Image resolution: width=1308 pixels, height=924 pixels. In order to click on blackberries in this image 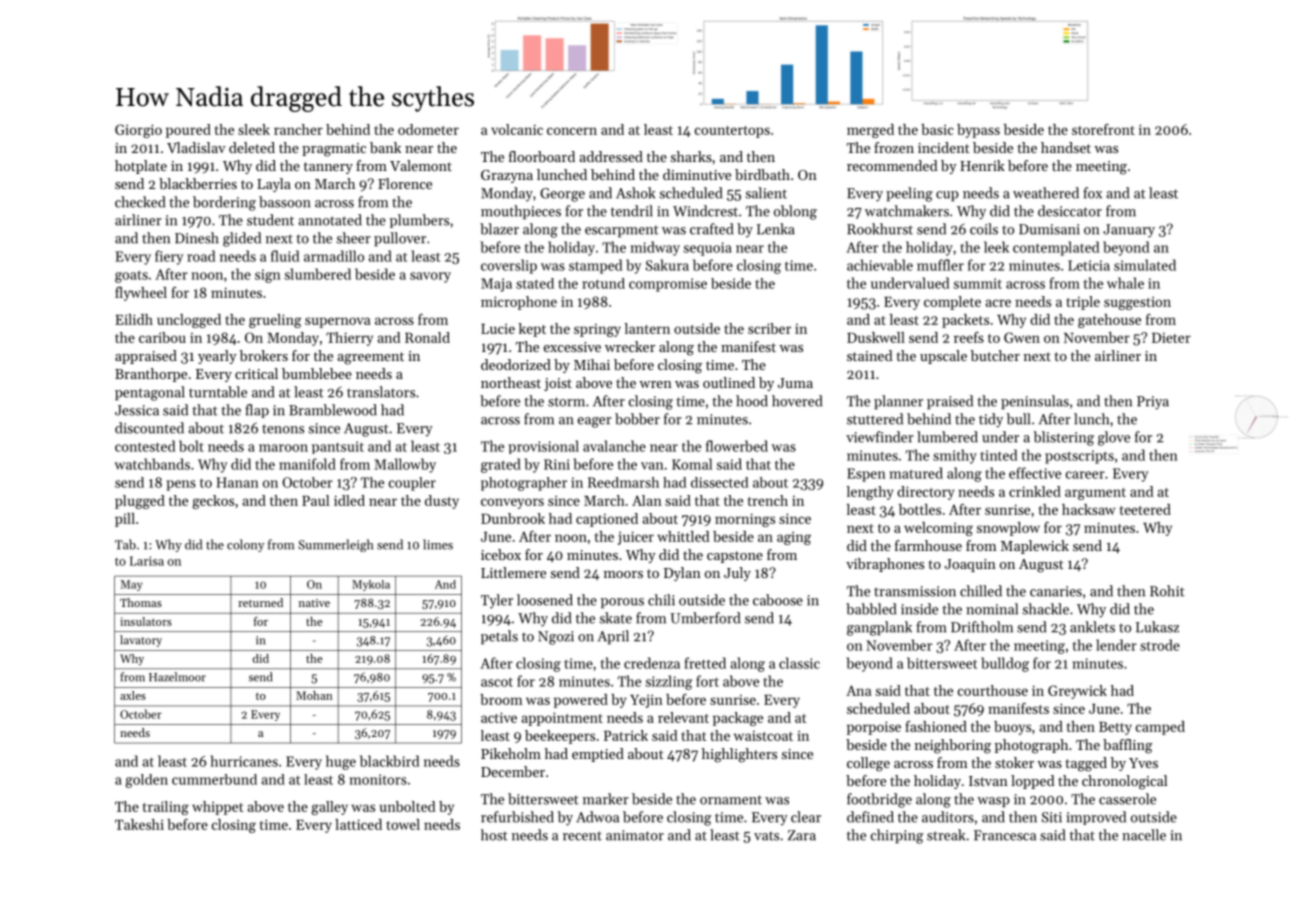, I will do `click(198, 183)`.
